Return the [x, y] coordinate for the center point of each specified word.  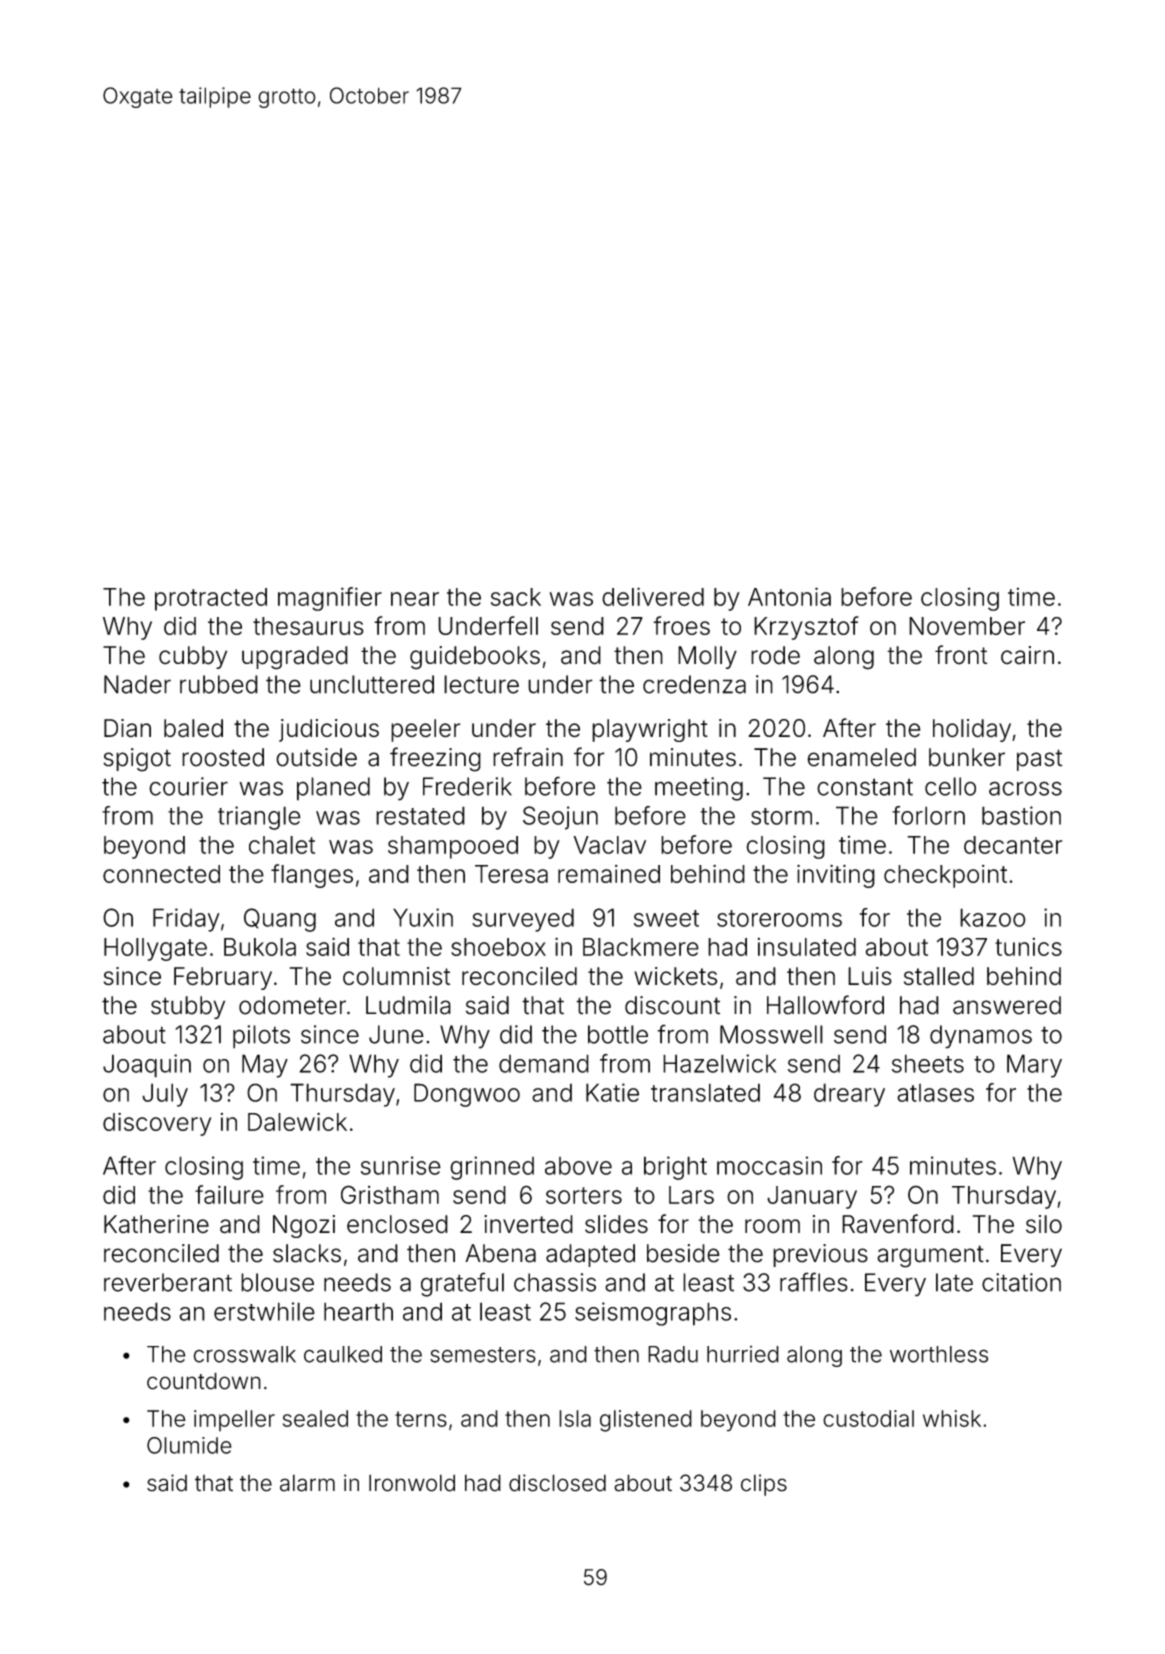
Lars [691, 1195]
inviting [836, 876]
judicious [329, 730]
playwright [650, 730]
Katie [612, 1092]
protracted [211, 599]
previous [820, 1255]
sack [516, 597]
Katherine [156, 1224]
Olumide [189, 1445]
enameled [861, 757]
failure [229, 1194]
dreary [849, 1095]
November [967, 626]
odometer [292, 1005]
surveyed [523, 920]
